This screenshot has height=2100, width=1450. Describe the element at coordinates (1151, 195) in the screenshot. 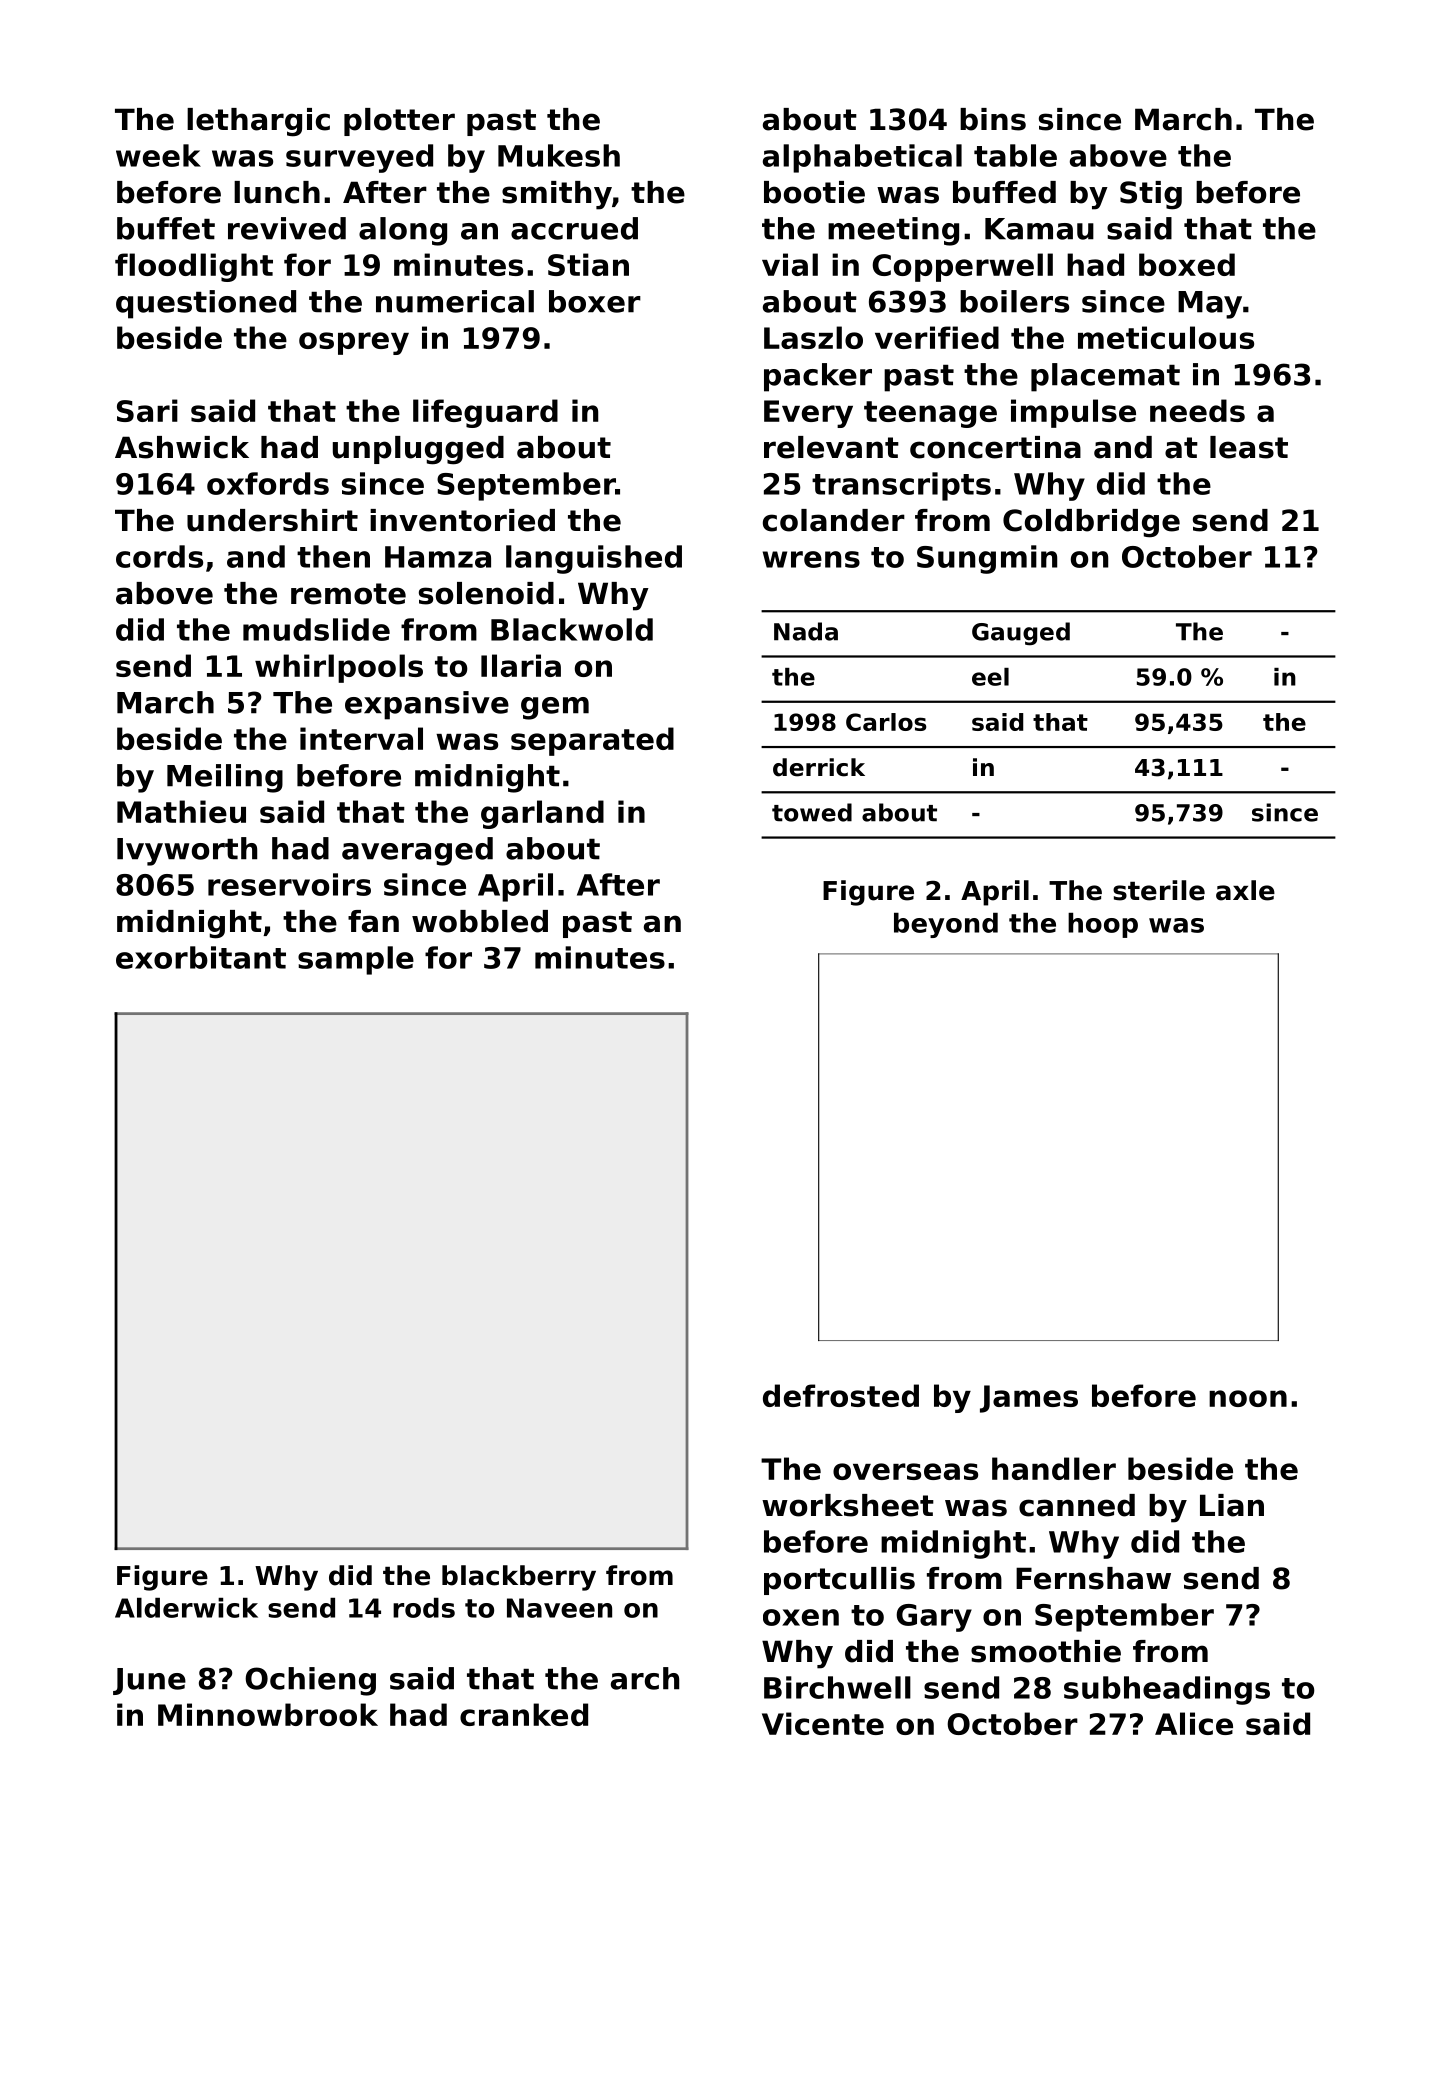

I see `Stig` at that location.
